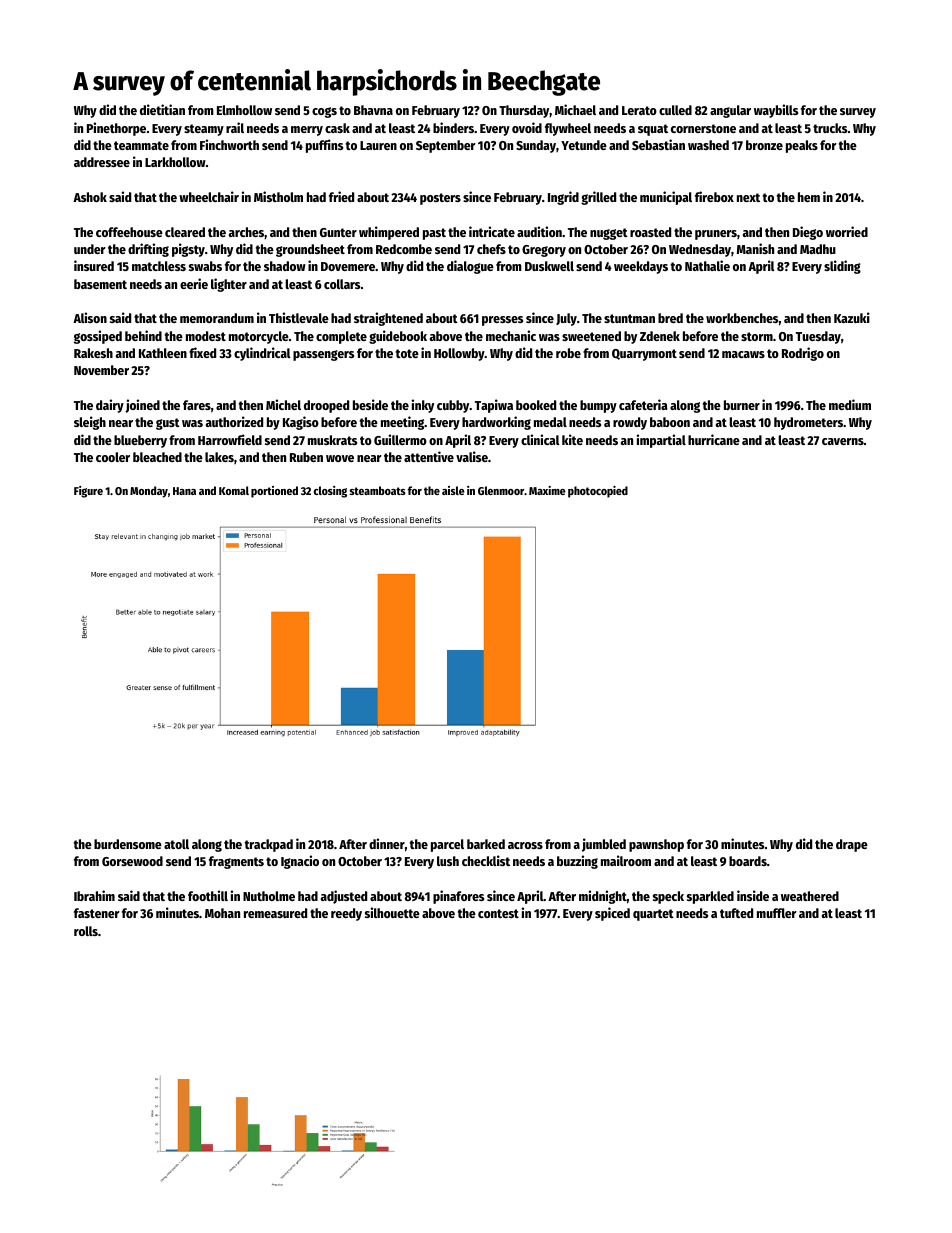 This screenshot has height=1233, width=952. What do you see at coordinates (547, 490) in the screenshot?
I see `Maxime` at bounding box center [547, 490].
